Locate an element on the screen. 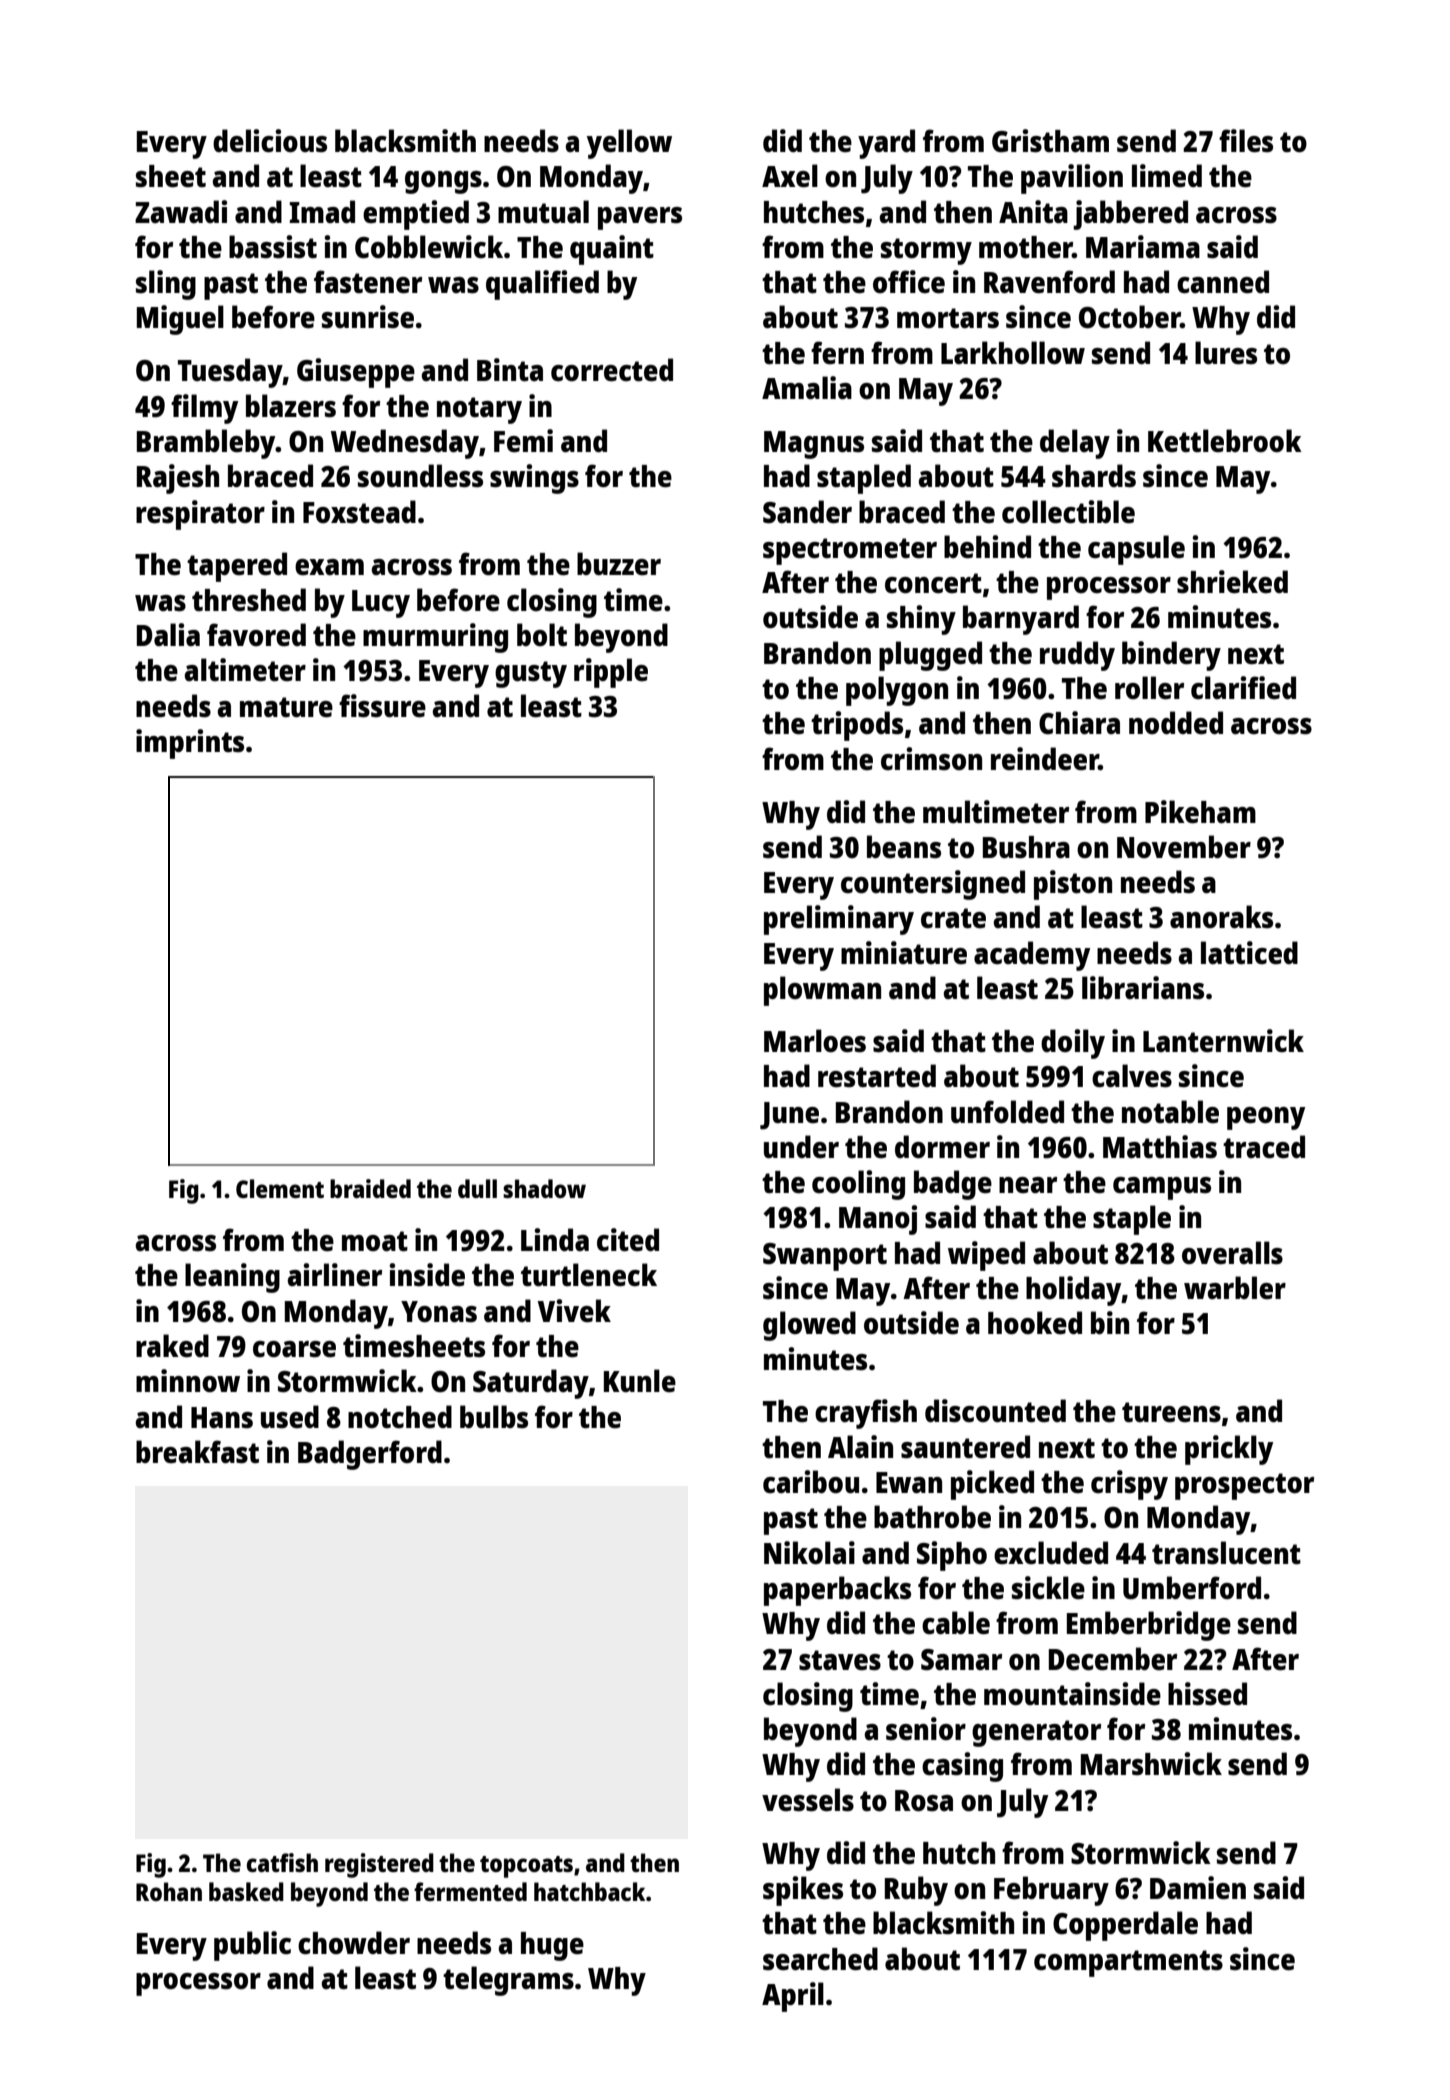 The width and height of the screenshot is (1450, 2100). Femi is located at coordinates (523, 440).
